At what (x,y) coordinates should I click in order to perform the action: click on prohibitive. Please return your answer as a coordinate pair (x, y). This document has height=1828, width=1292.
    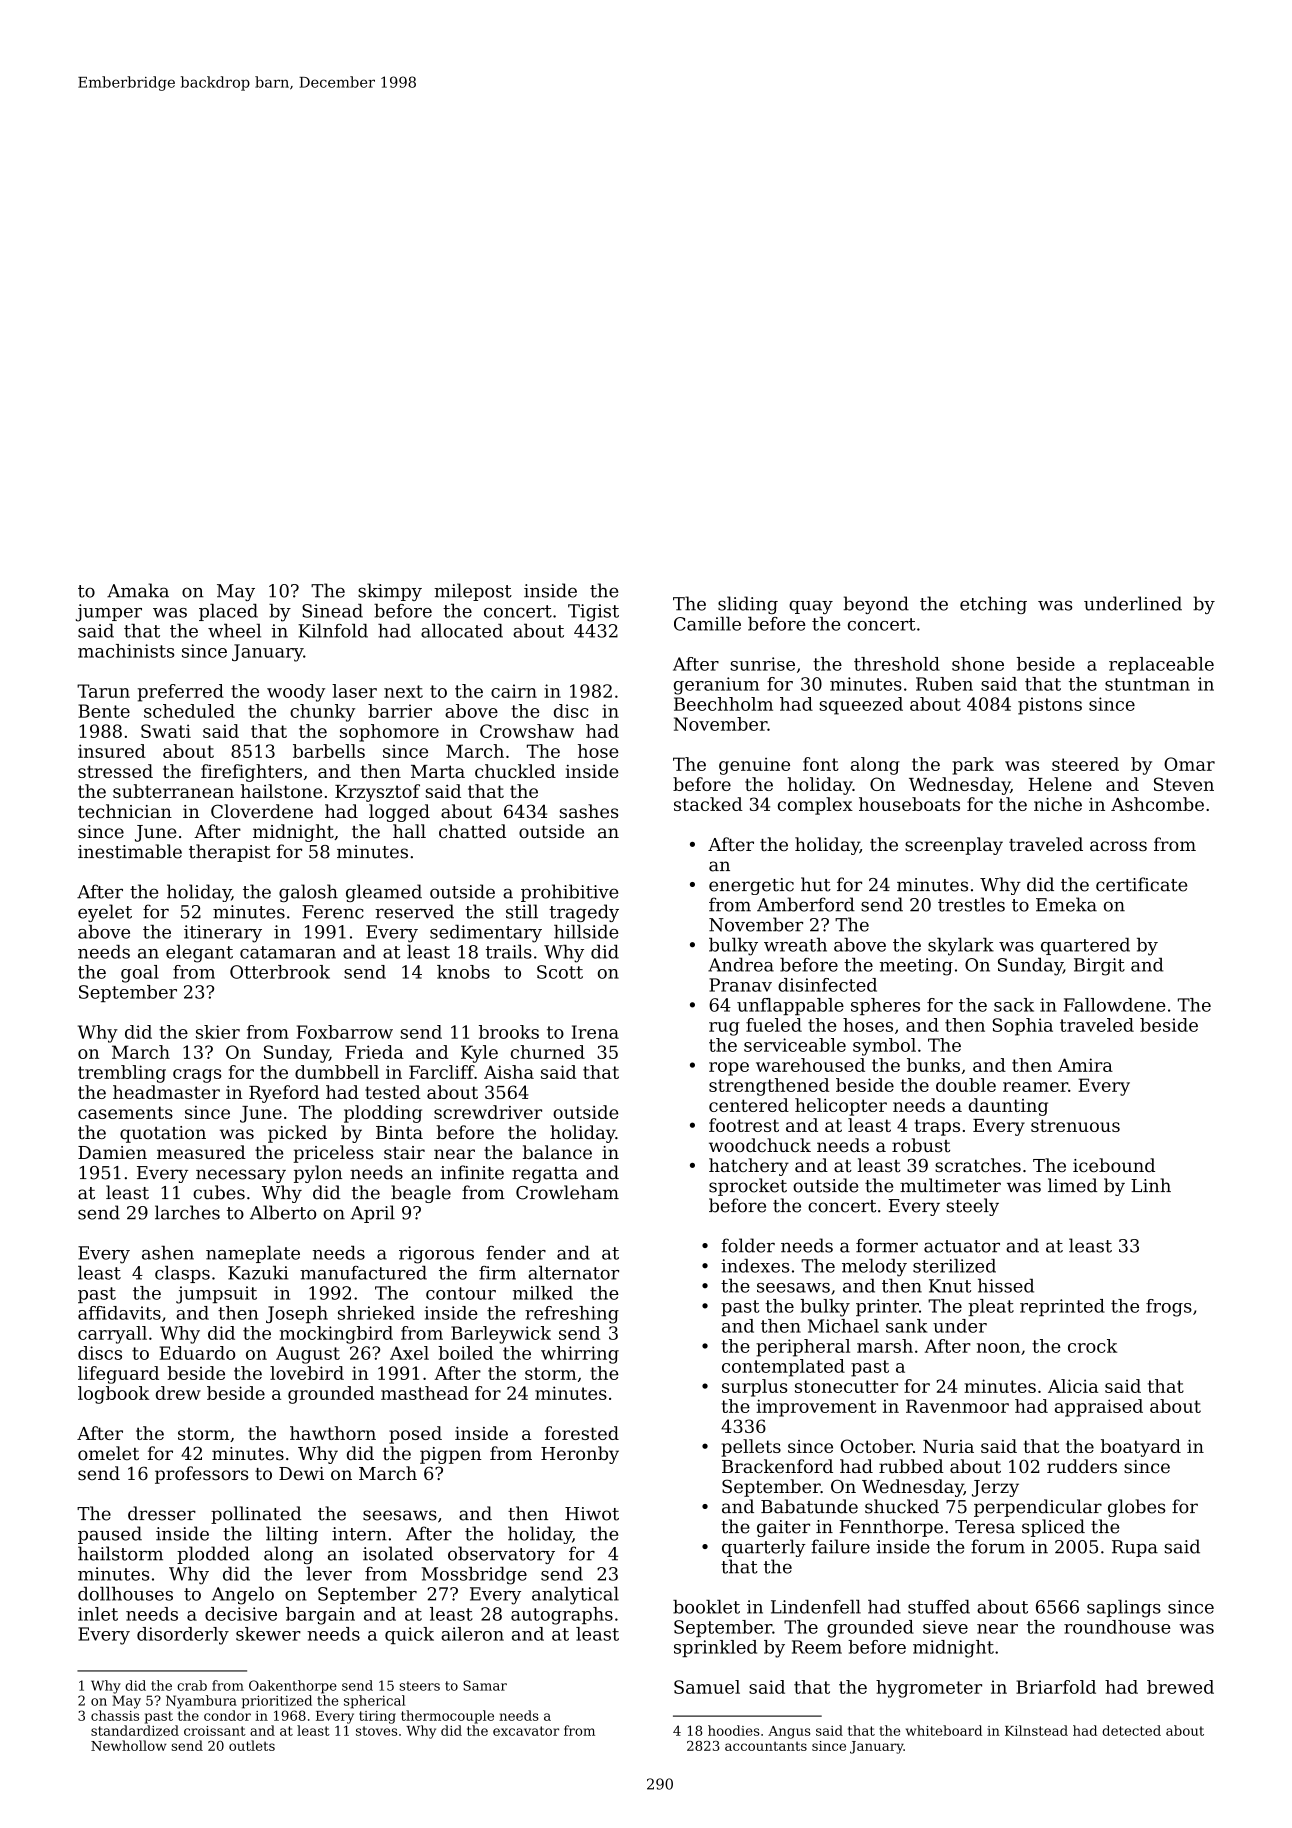
    Looking at the image, I should click on (569, 893).
